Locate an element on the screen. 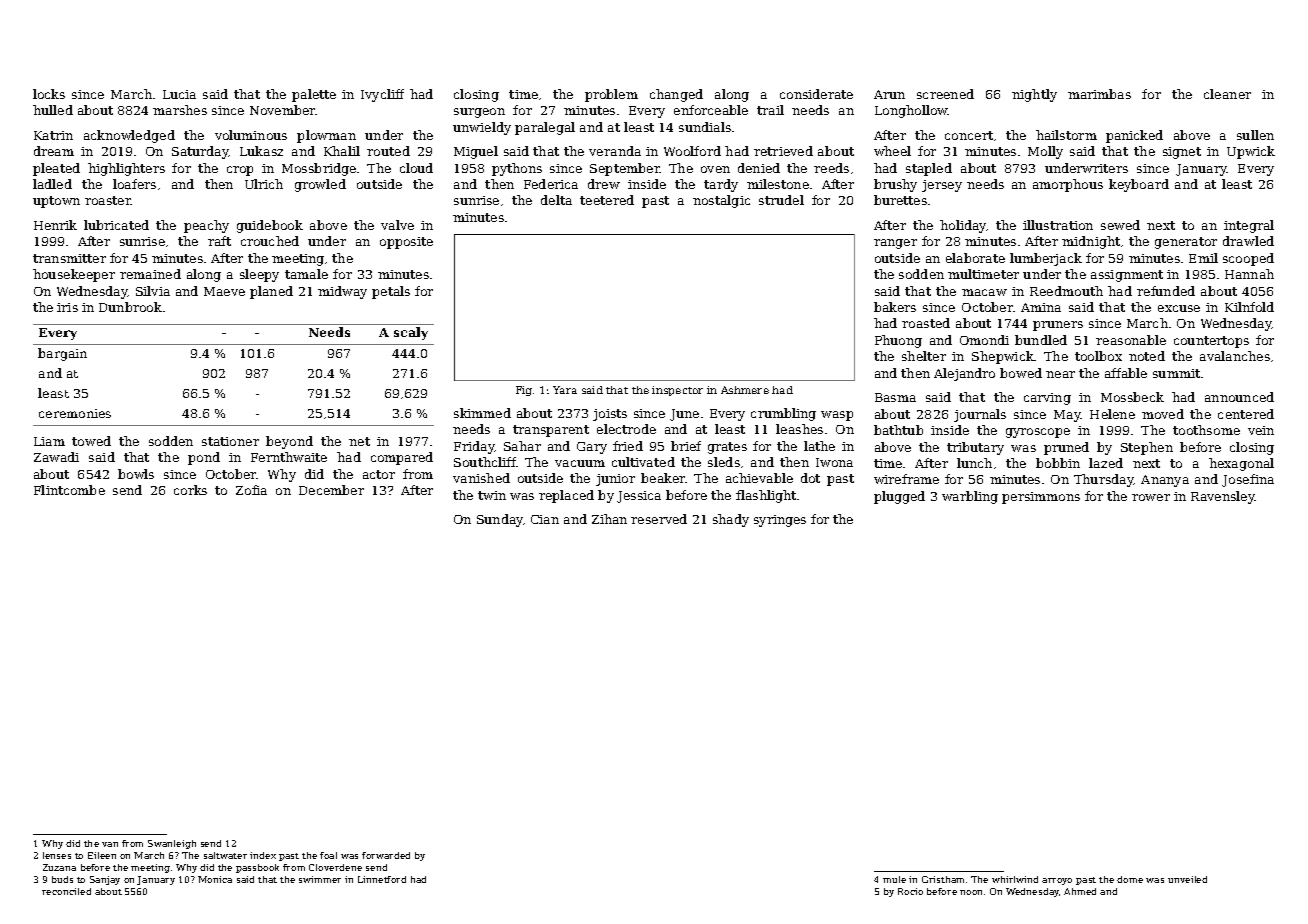  unveiled is located at coordinates (1187, 879).
